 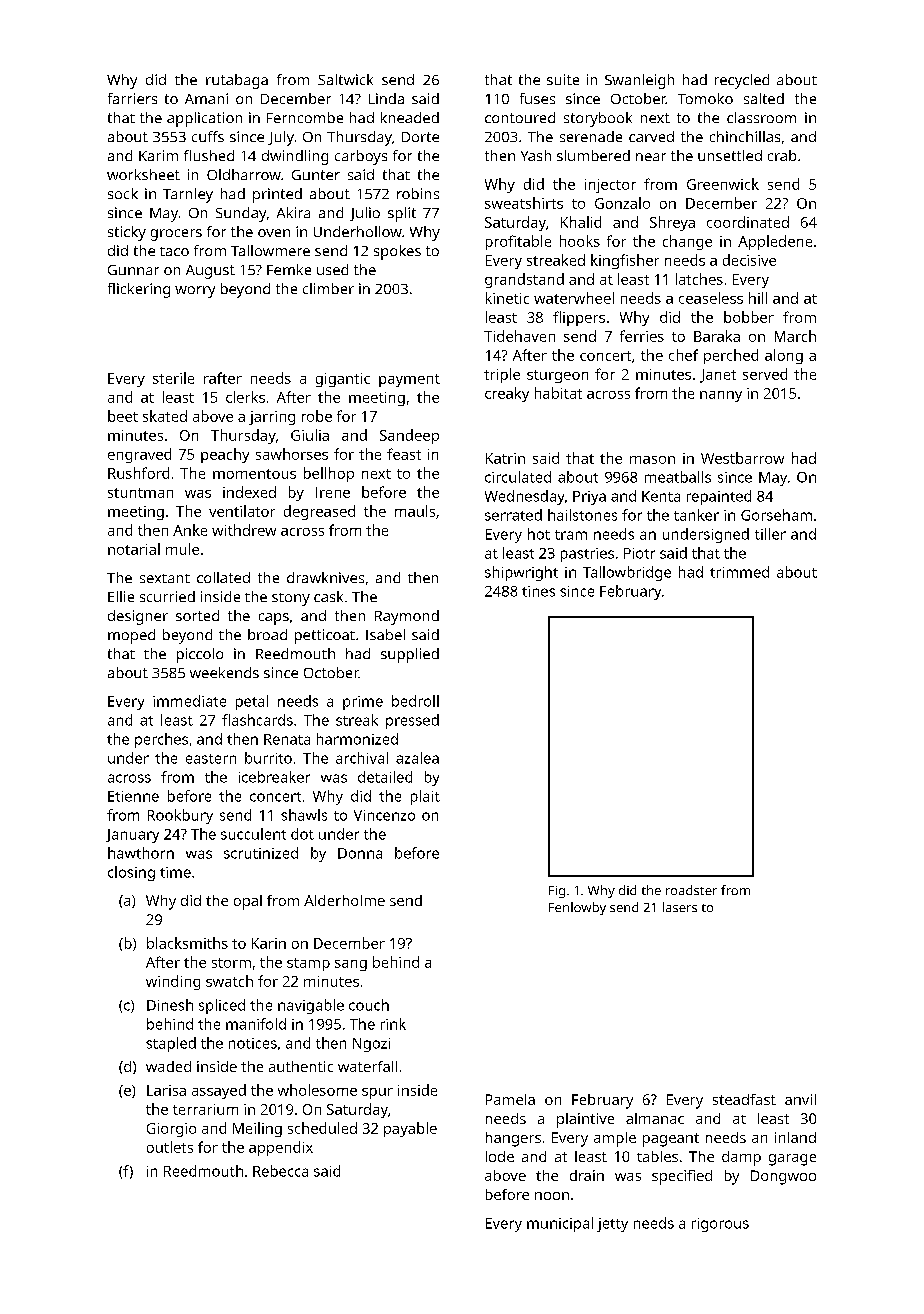 What do you see at coordinates (319, 512) in the image?
I see `degreased` at bounding box center [319, 512].
